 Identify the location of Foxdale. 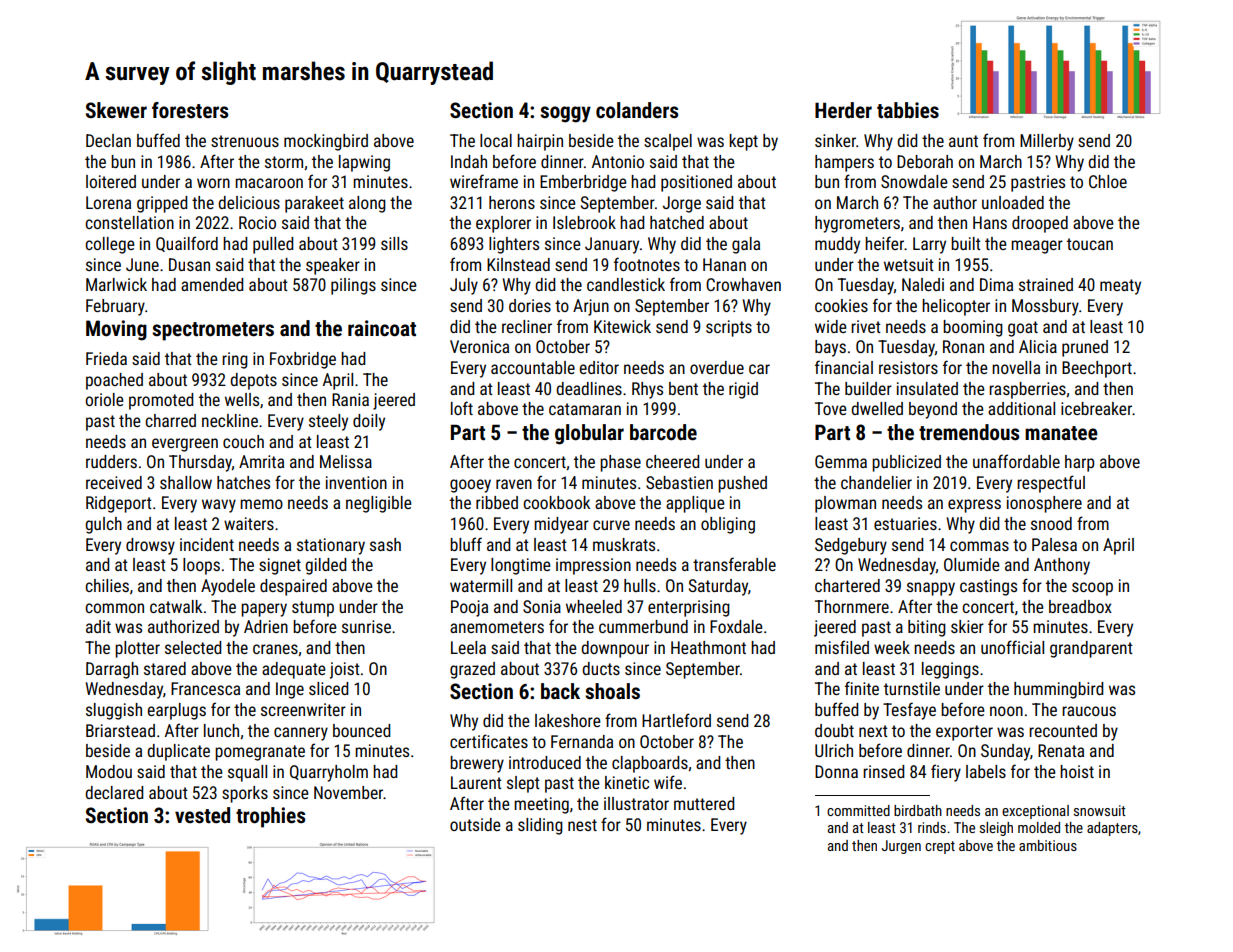
(736, 626).
